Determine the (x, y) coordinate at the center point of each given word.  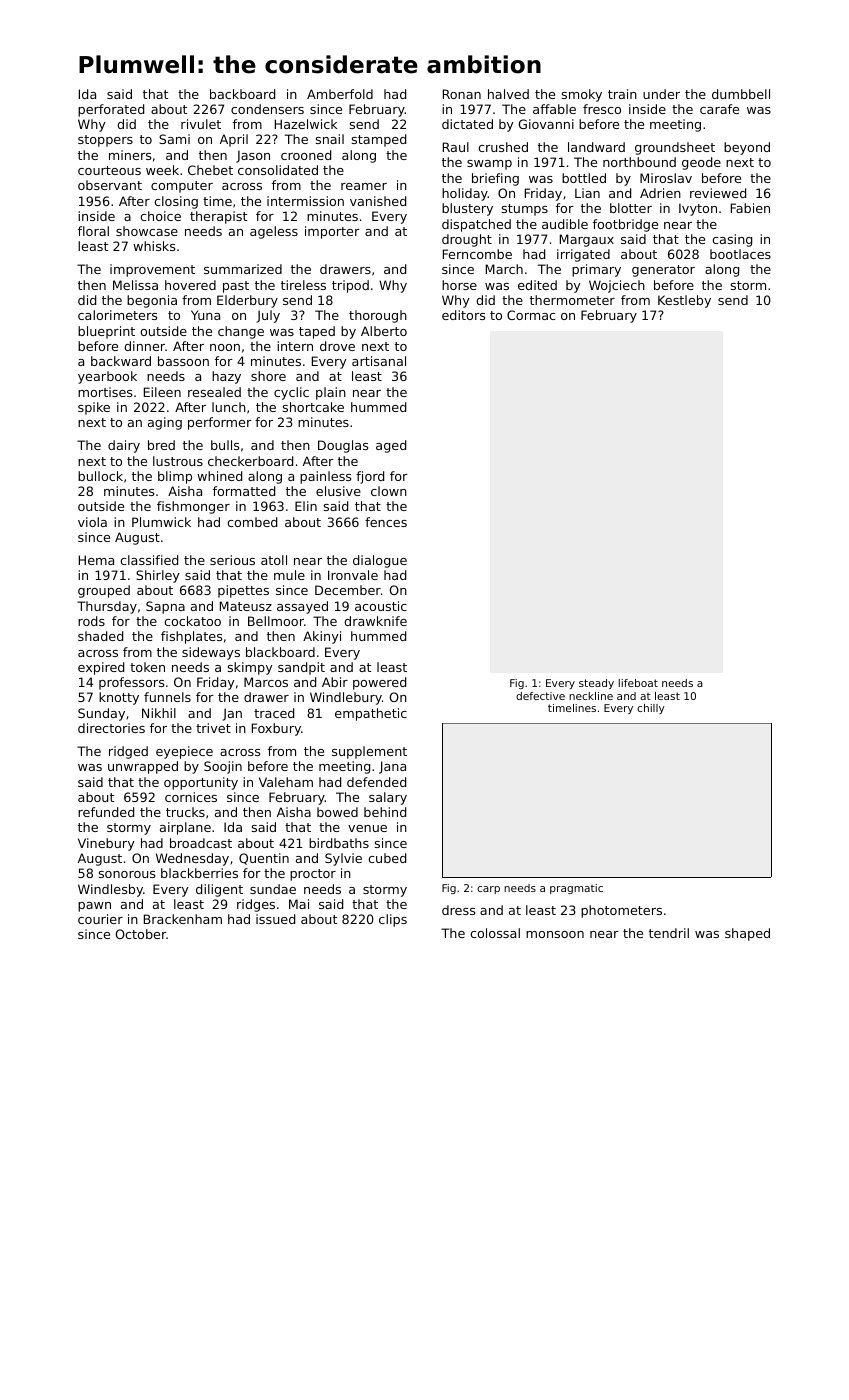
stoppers (105, 141)
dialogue (380, 561)
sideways (211, 653)
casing (732, 240)
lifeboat (638, 683)
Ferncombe (477, 254)
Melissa (135, 285)
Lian (587, 193)
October (140, 934)
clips (393, 920)
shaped (747, 934)
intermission (305, 201)
